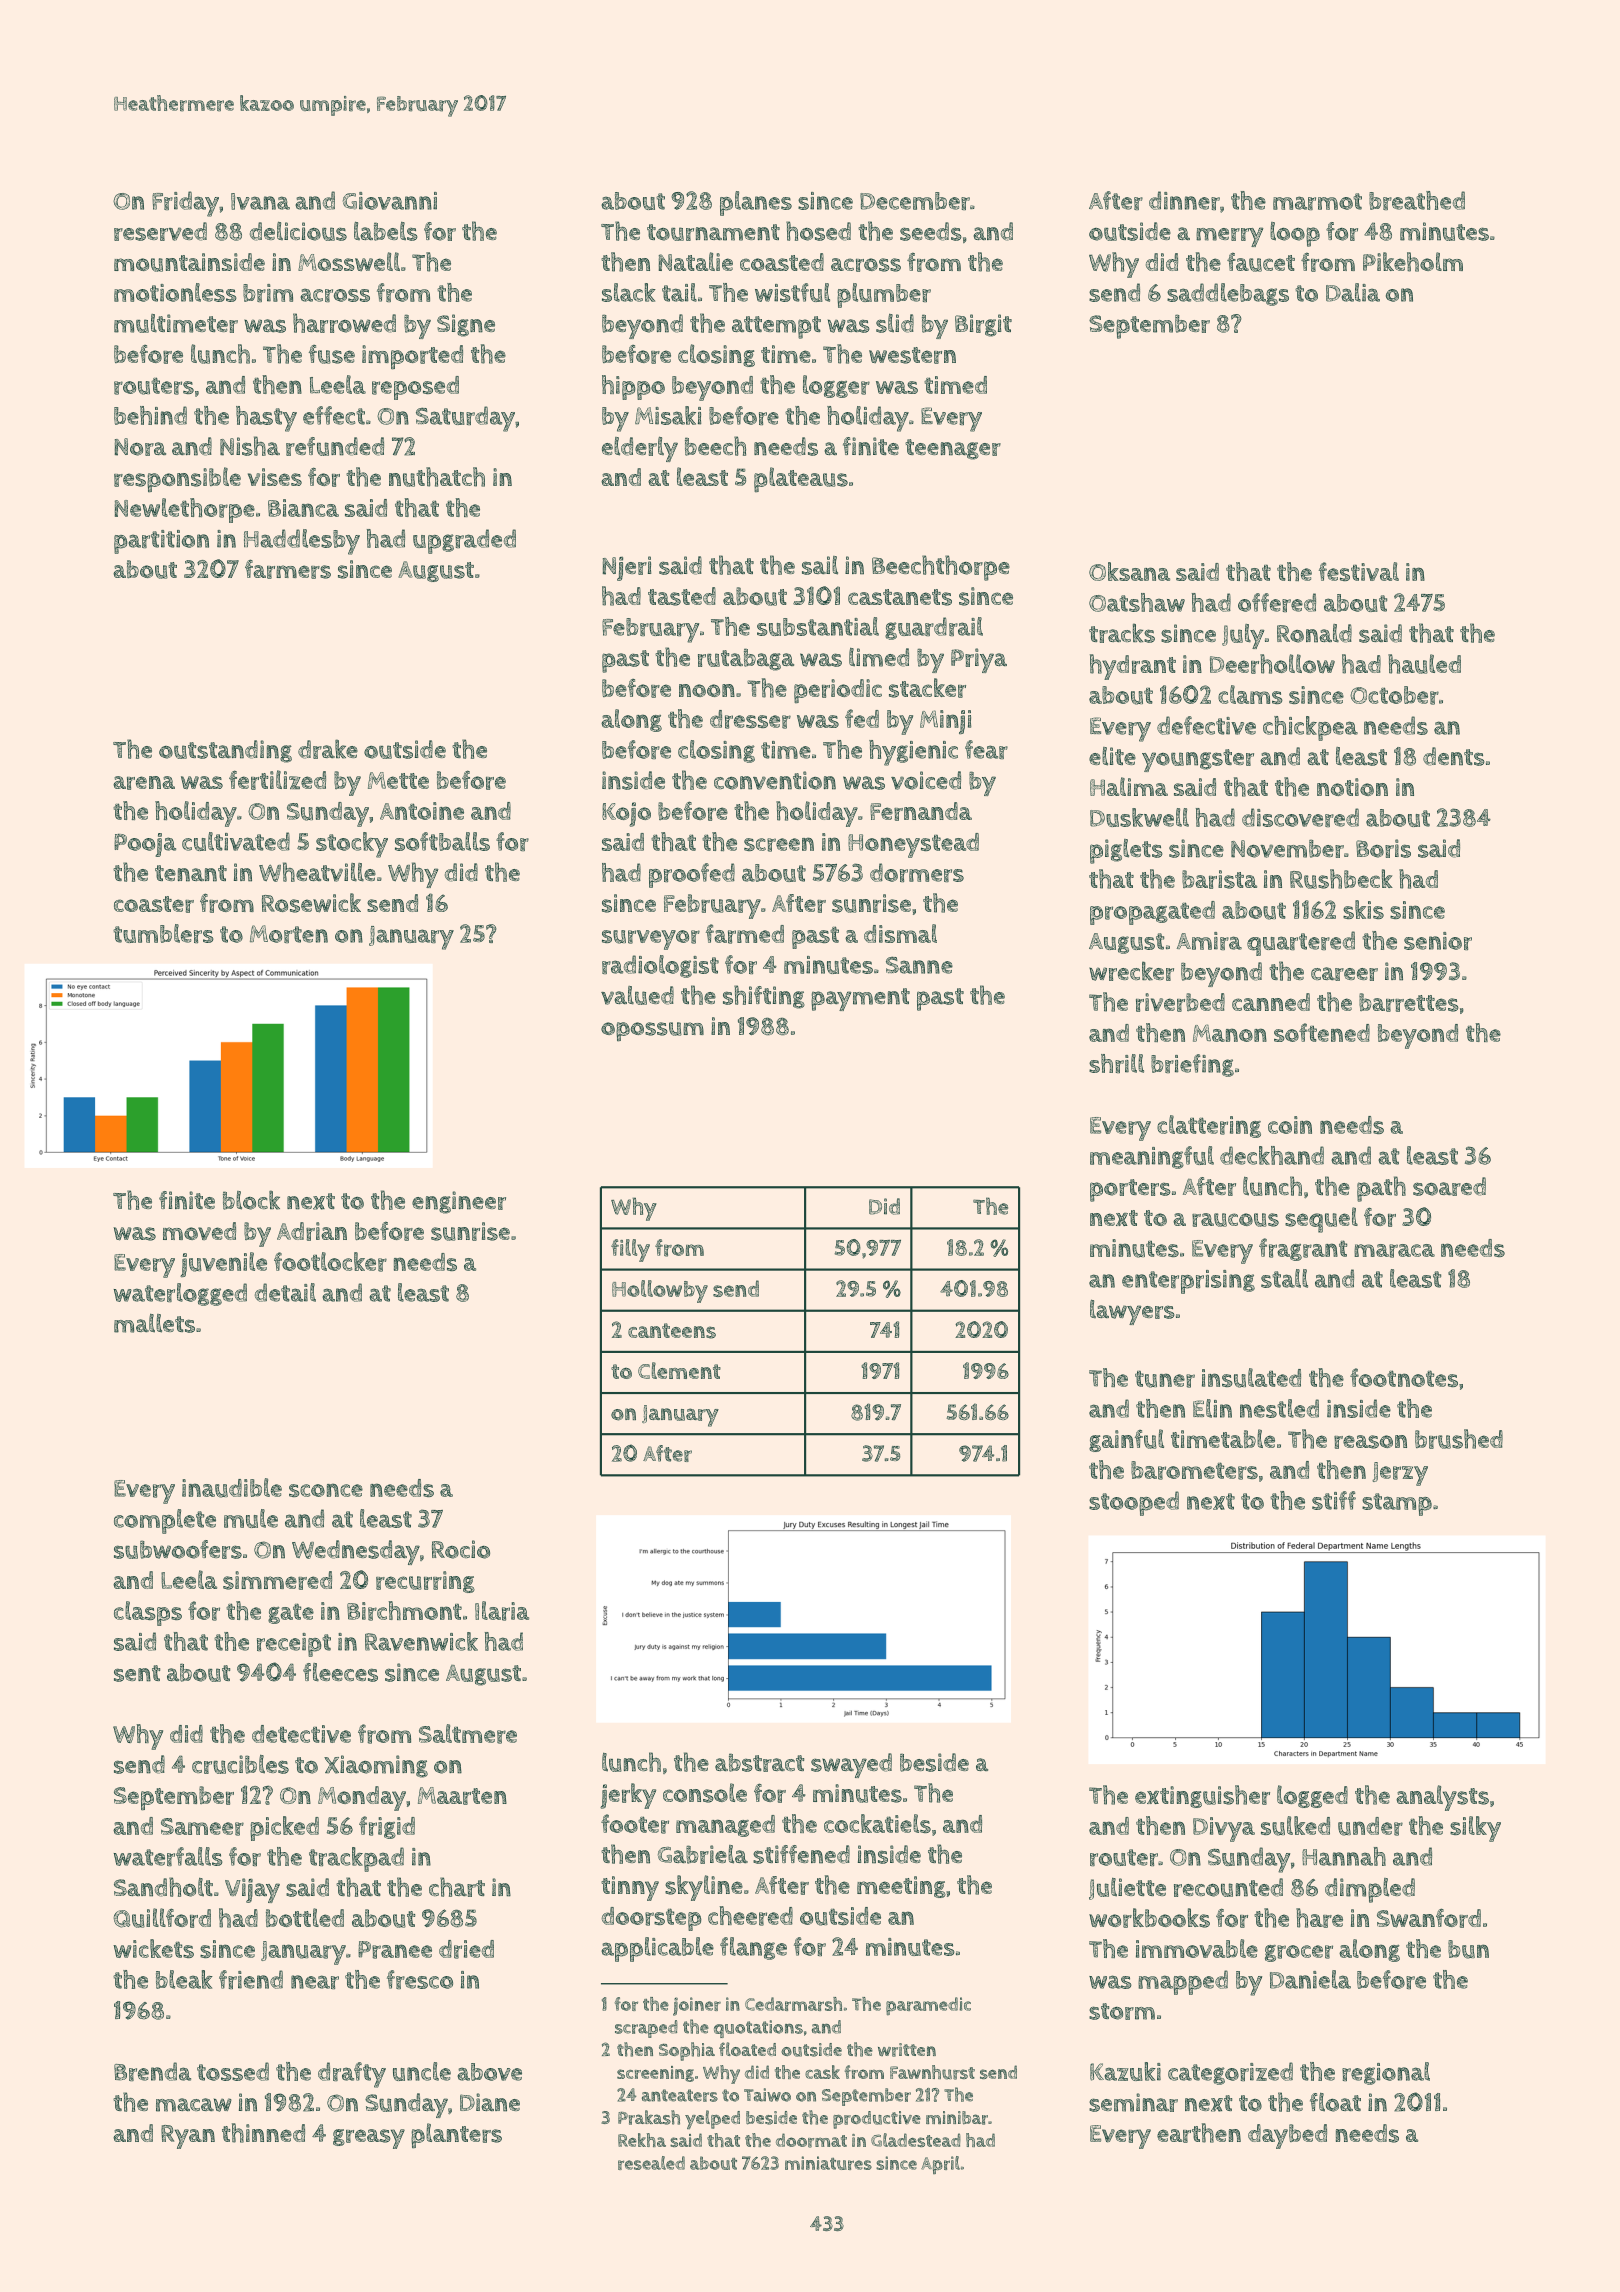 The image size is (1620, 2292). Describe the element at coordinates (931, 231) in the document. I see `seeds` at that location.
